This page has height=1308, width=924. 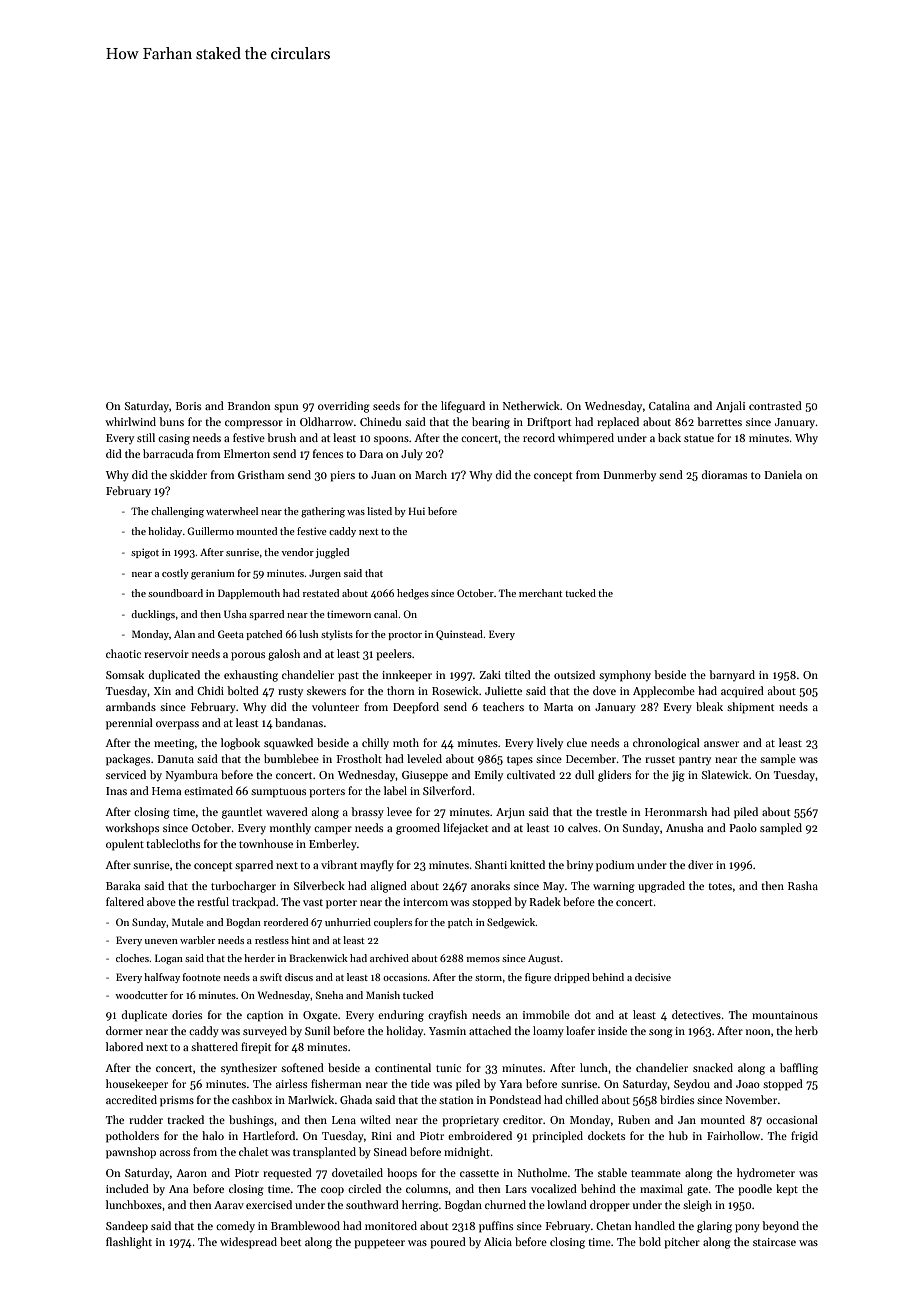 I want to click on staircase, so click(x=774, y=1242).
